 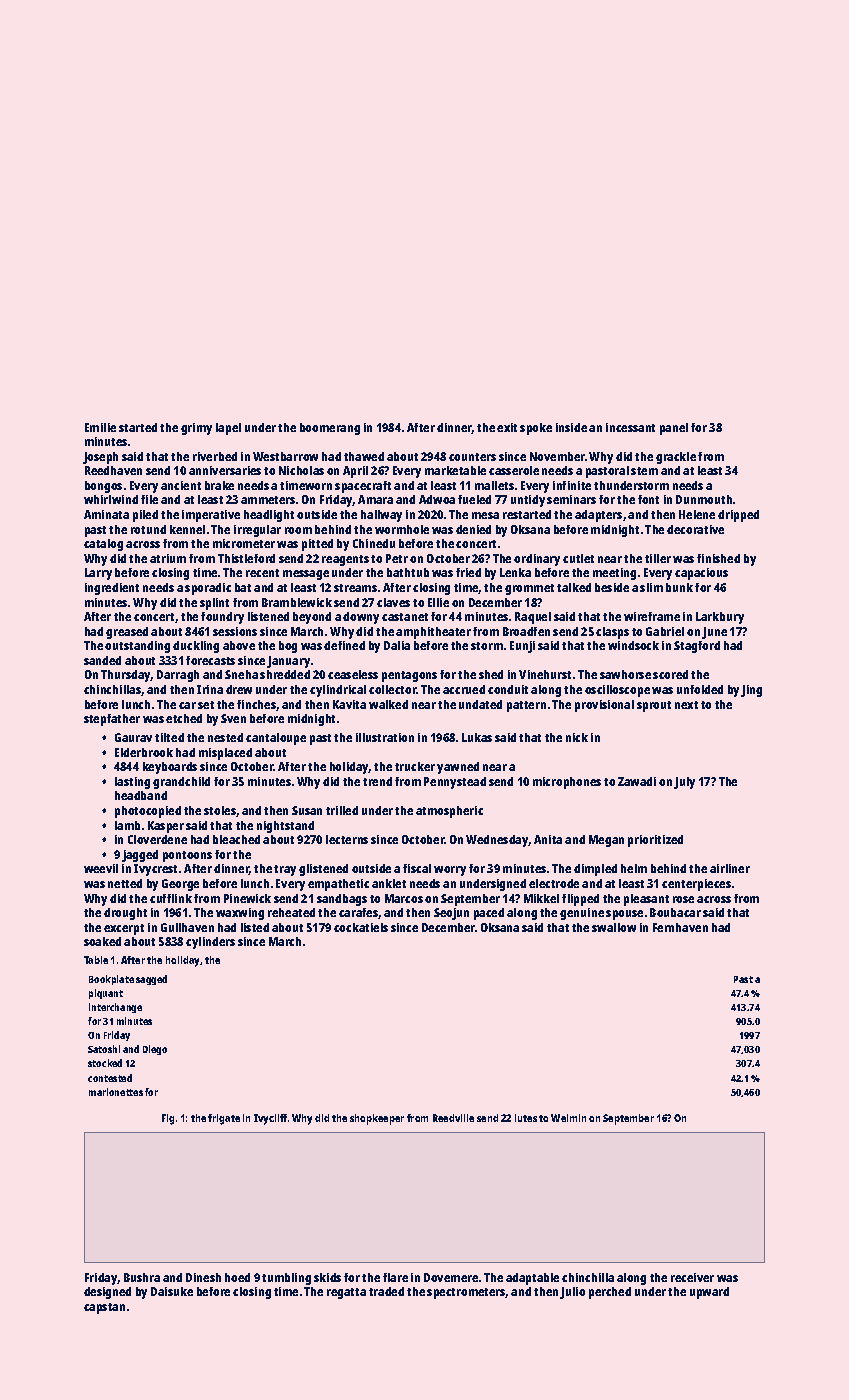 I want to click on boomerang, so click(x=330, y=429).
